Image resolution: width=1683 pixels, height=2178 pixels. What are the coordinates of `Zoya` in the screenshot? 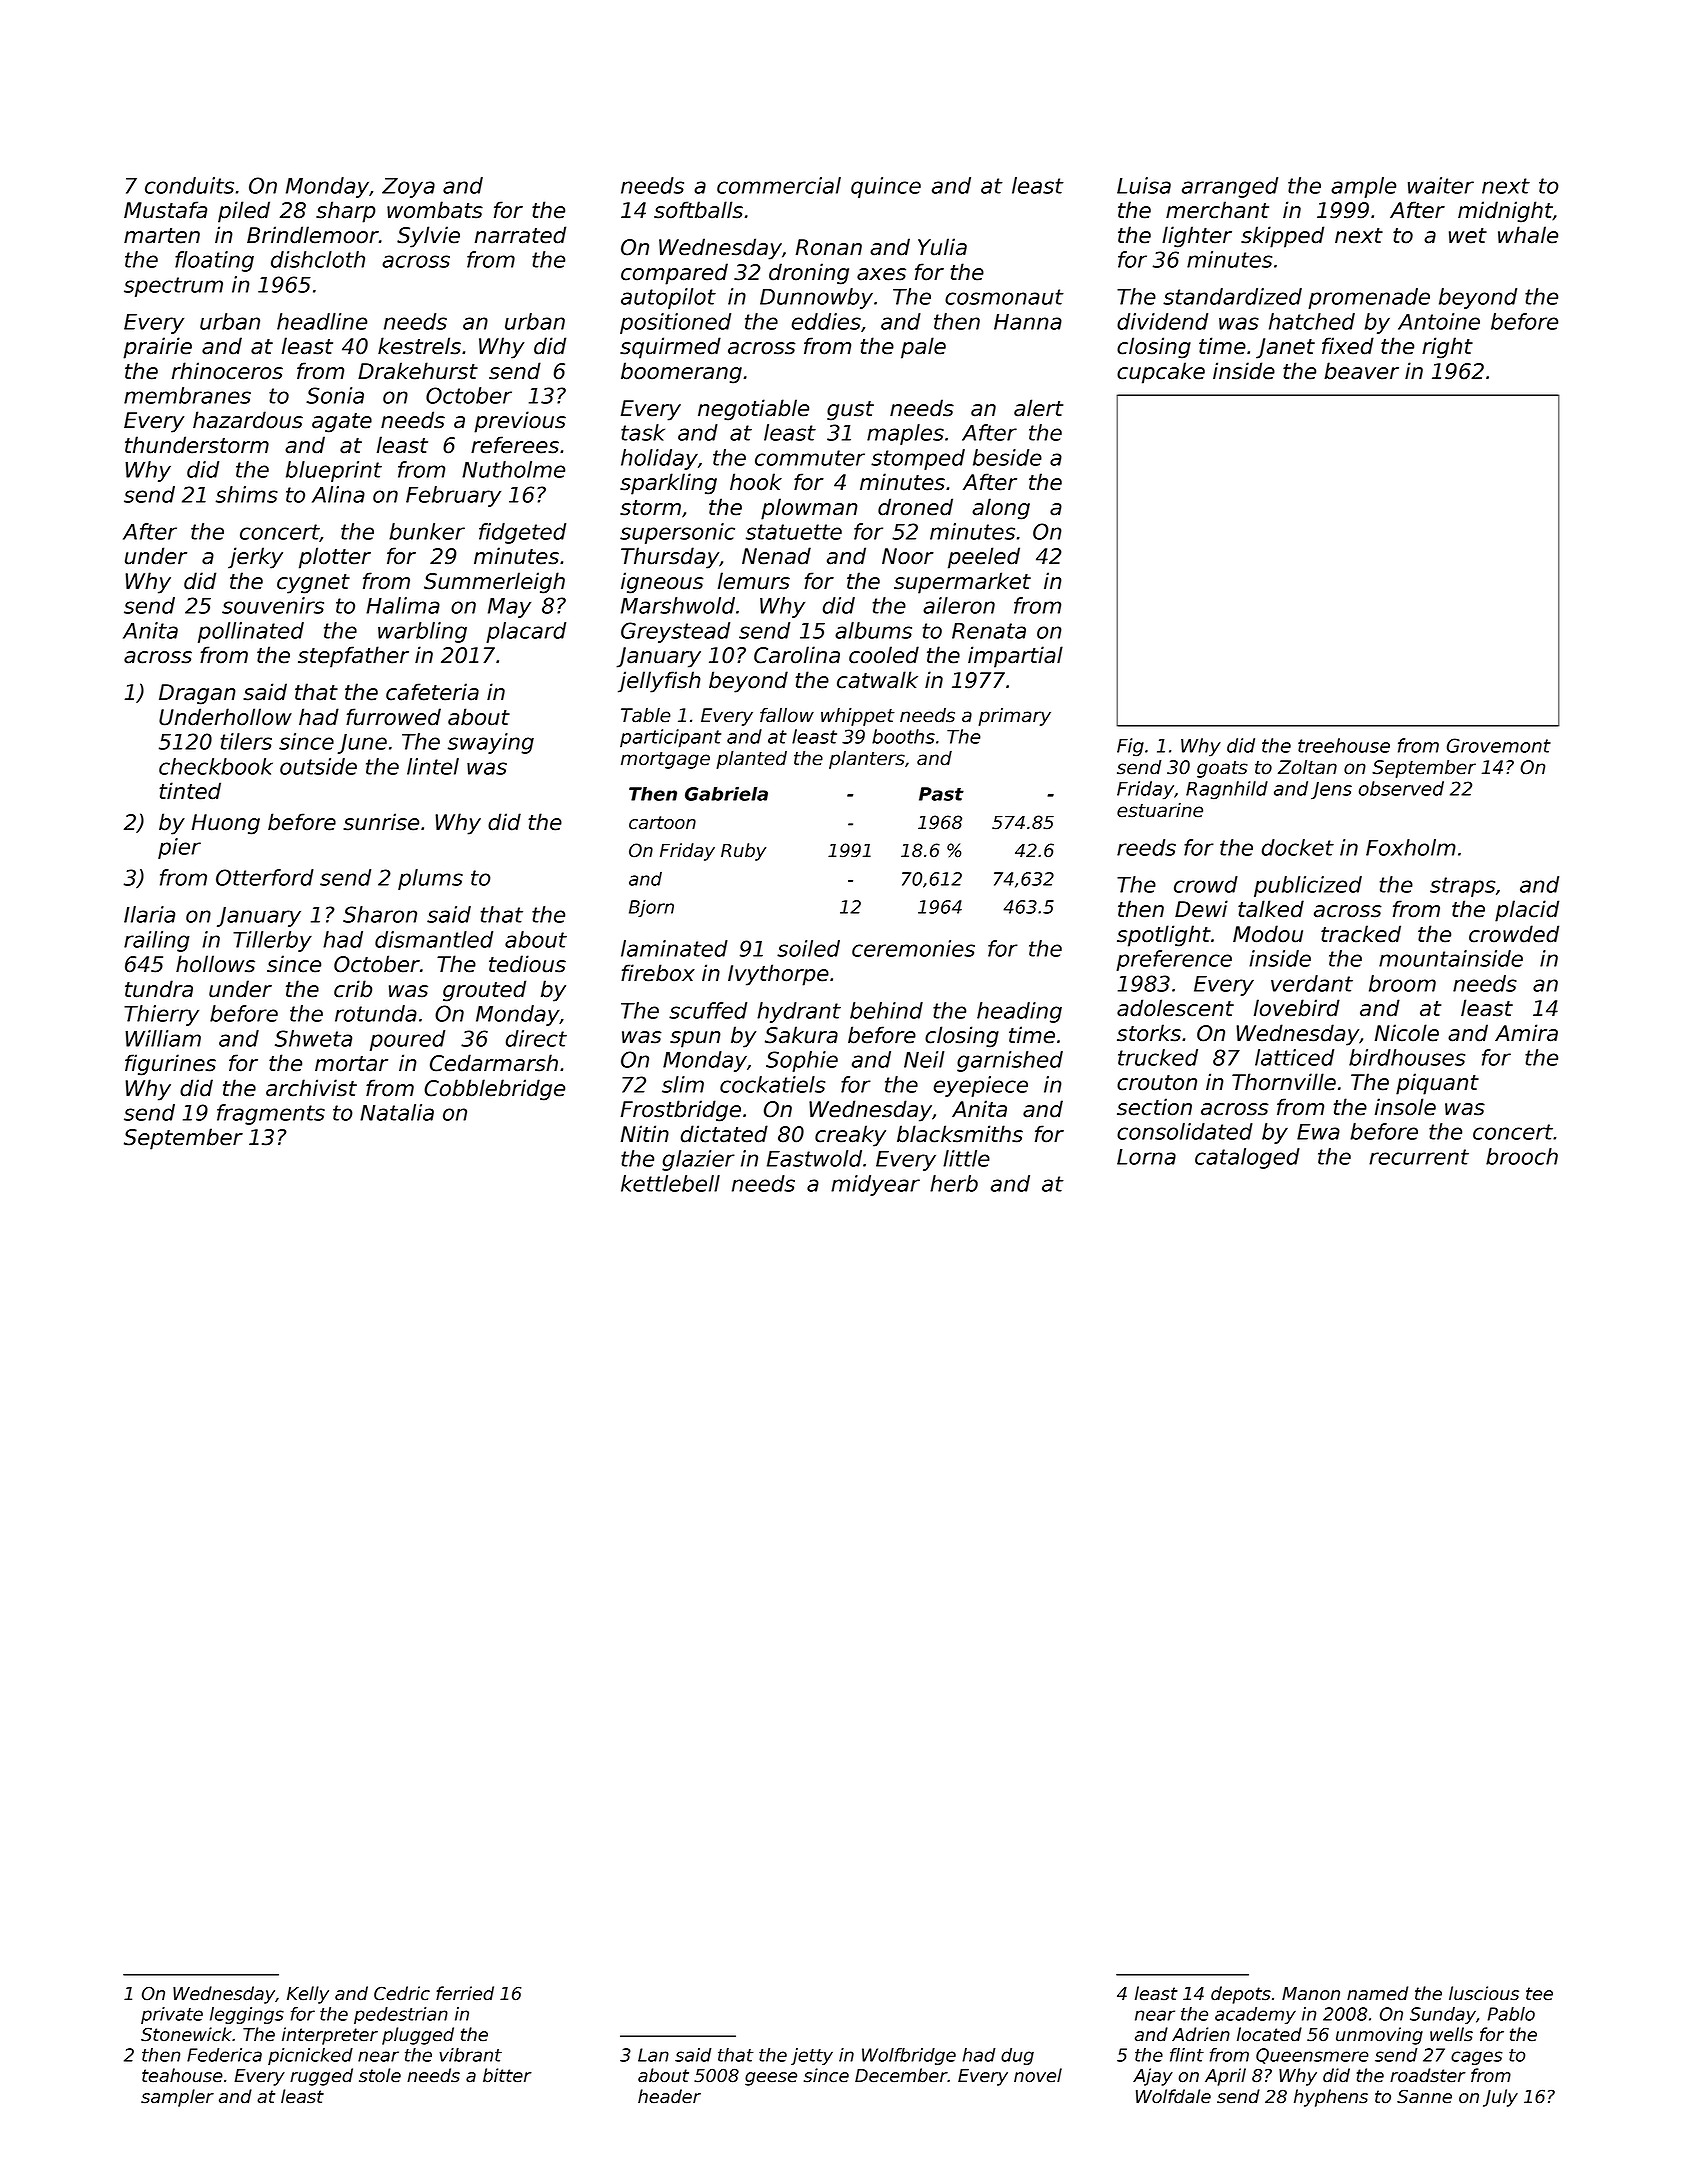 It's located at (408, 188).
